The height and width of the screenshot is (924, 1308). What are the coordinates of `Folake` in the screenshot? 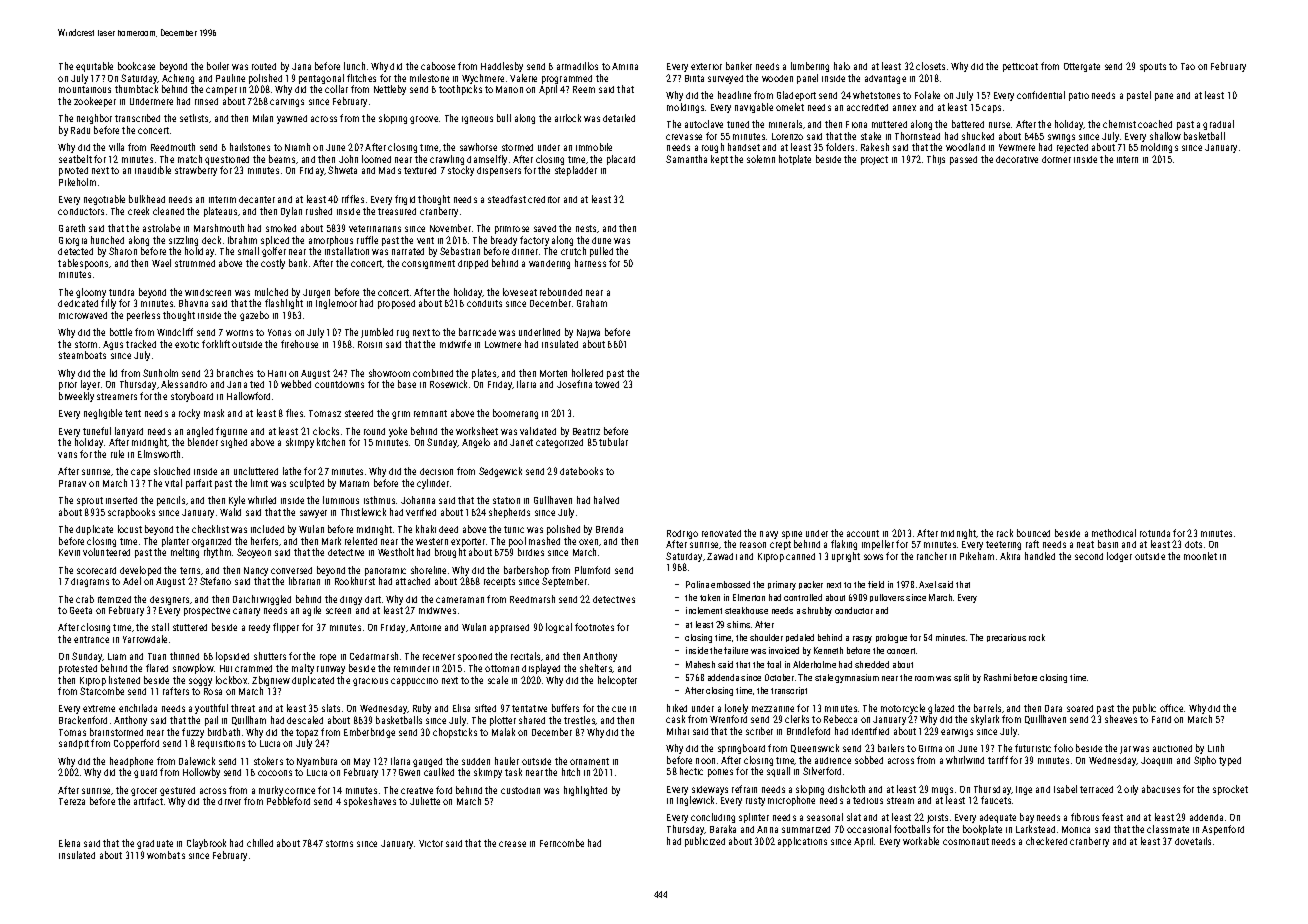 It's located at (927, 95).
